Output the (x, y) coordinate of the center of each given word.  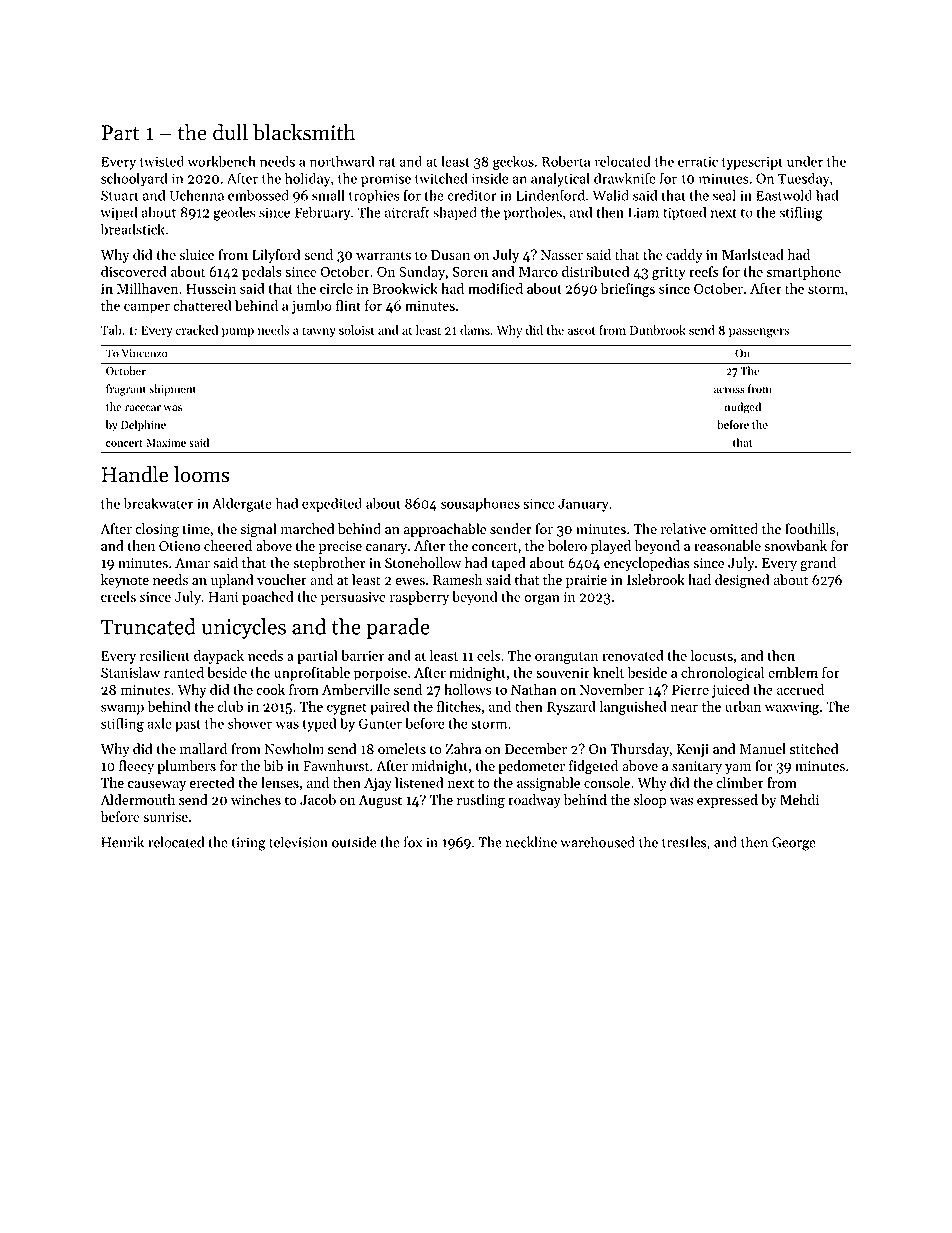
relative (683, 529)
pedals (262, 273)
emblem (793, 672)
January (583, 505)
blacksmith (304, 132)
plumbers (186, 767)
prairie (586, 581)
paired (390, 708)
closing (157, 530)
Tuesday (803, 179)
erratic (698, 162)
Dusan (450, 255)
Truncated (148, 626)
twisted (162, 161)
